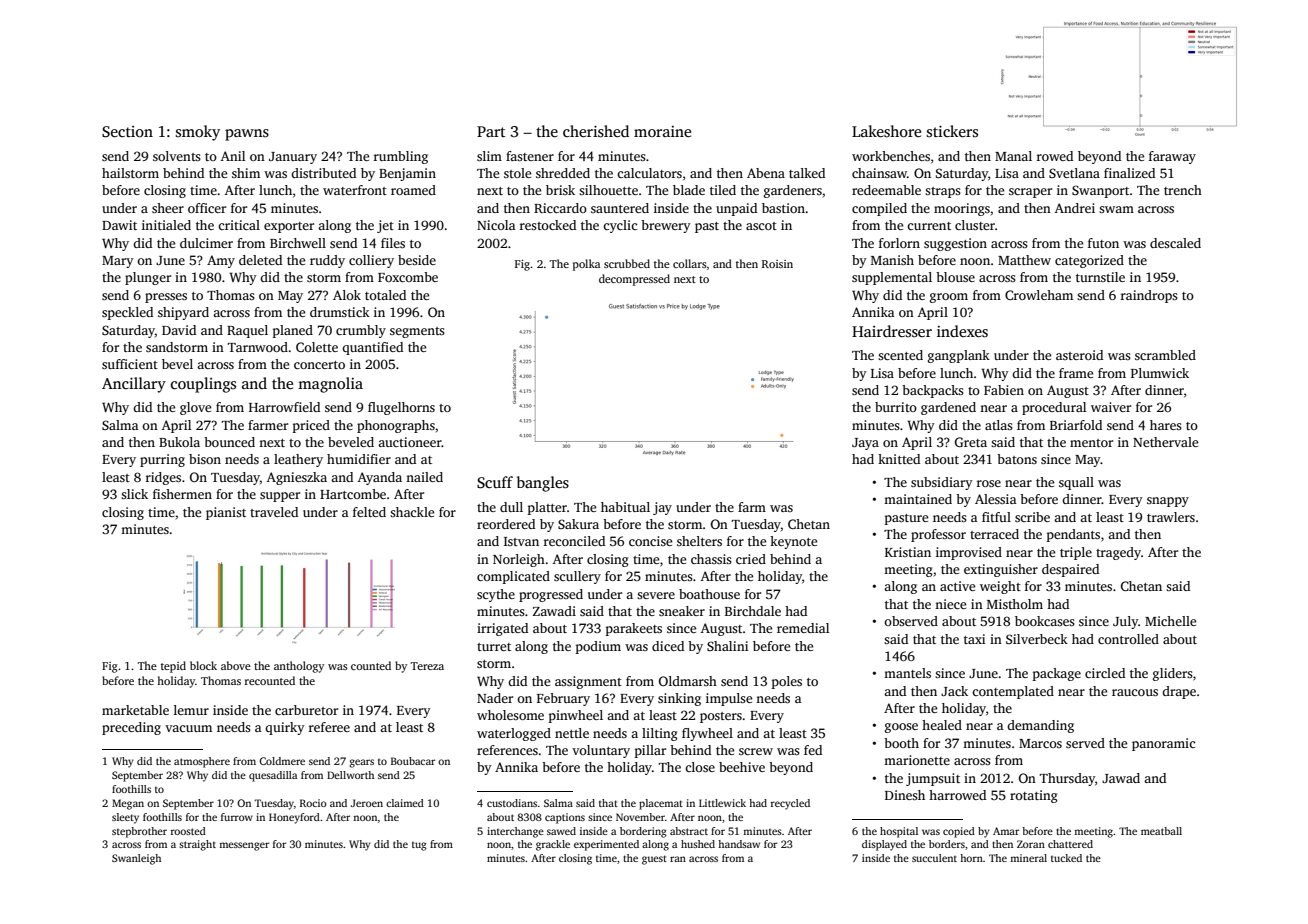 Image resolution: width=1308 pixels, height=924 pixels. Describe the element at coordinates (496, 595) in the image. I see `scythe` at that location.
